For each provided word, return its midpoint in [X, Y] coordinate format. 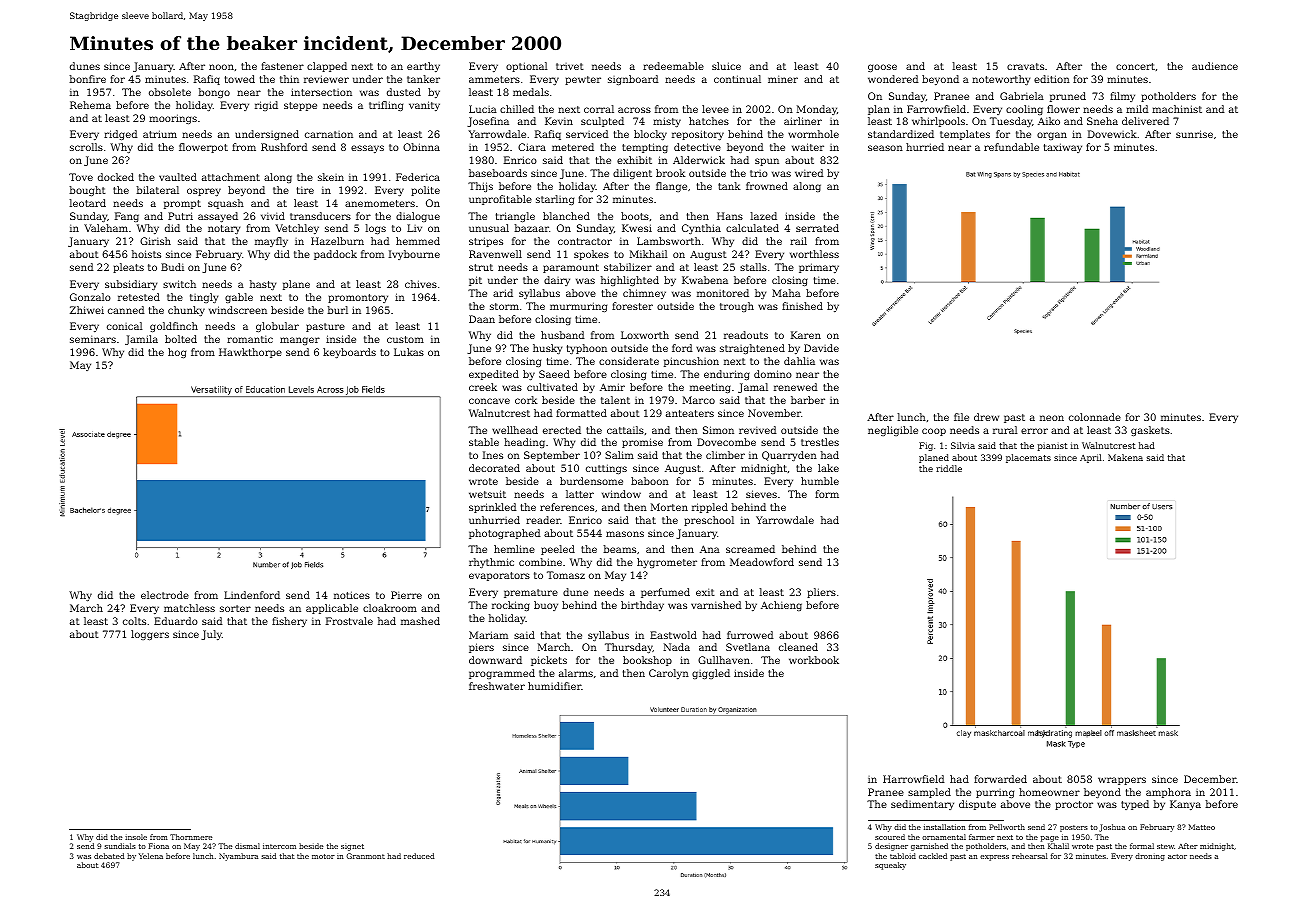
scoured [890, 837]
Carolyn [669, 674]
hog [177, 353]
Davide [821, 348]
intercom [279, 846]
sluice [726, 66]
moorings [173, 119]
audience [1215, 66]
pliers [821, 593]
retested [139, 297]
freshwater [497, 686]
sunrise [1194, 134]
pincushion [691, 362]
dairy [557, 281]
